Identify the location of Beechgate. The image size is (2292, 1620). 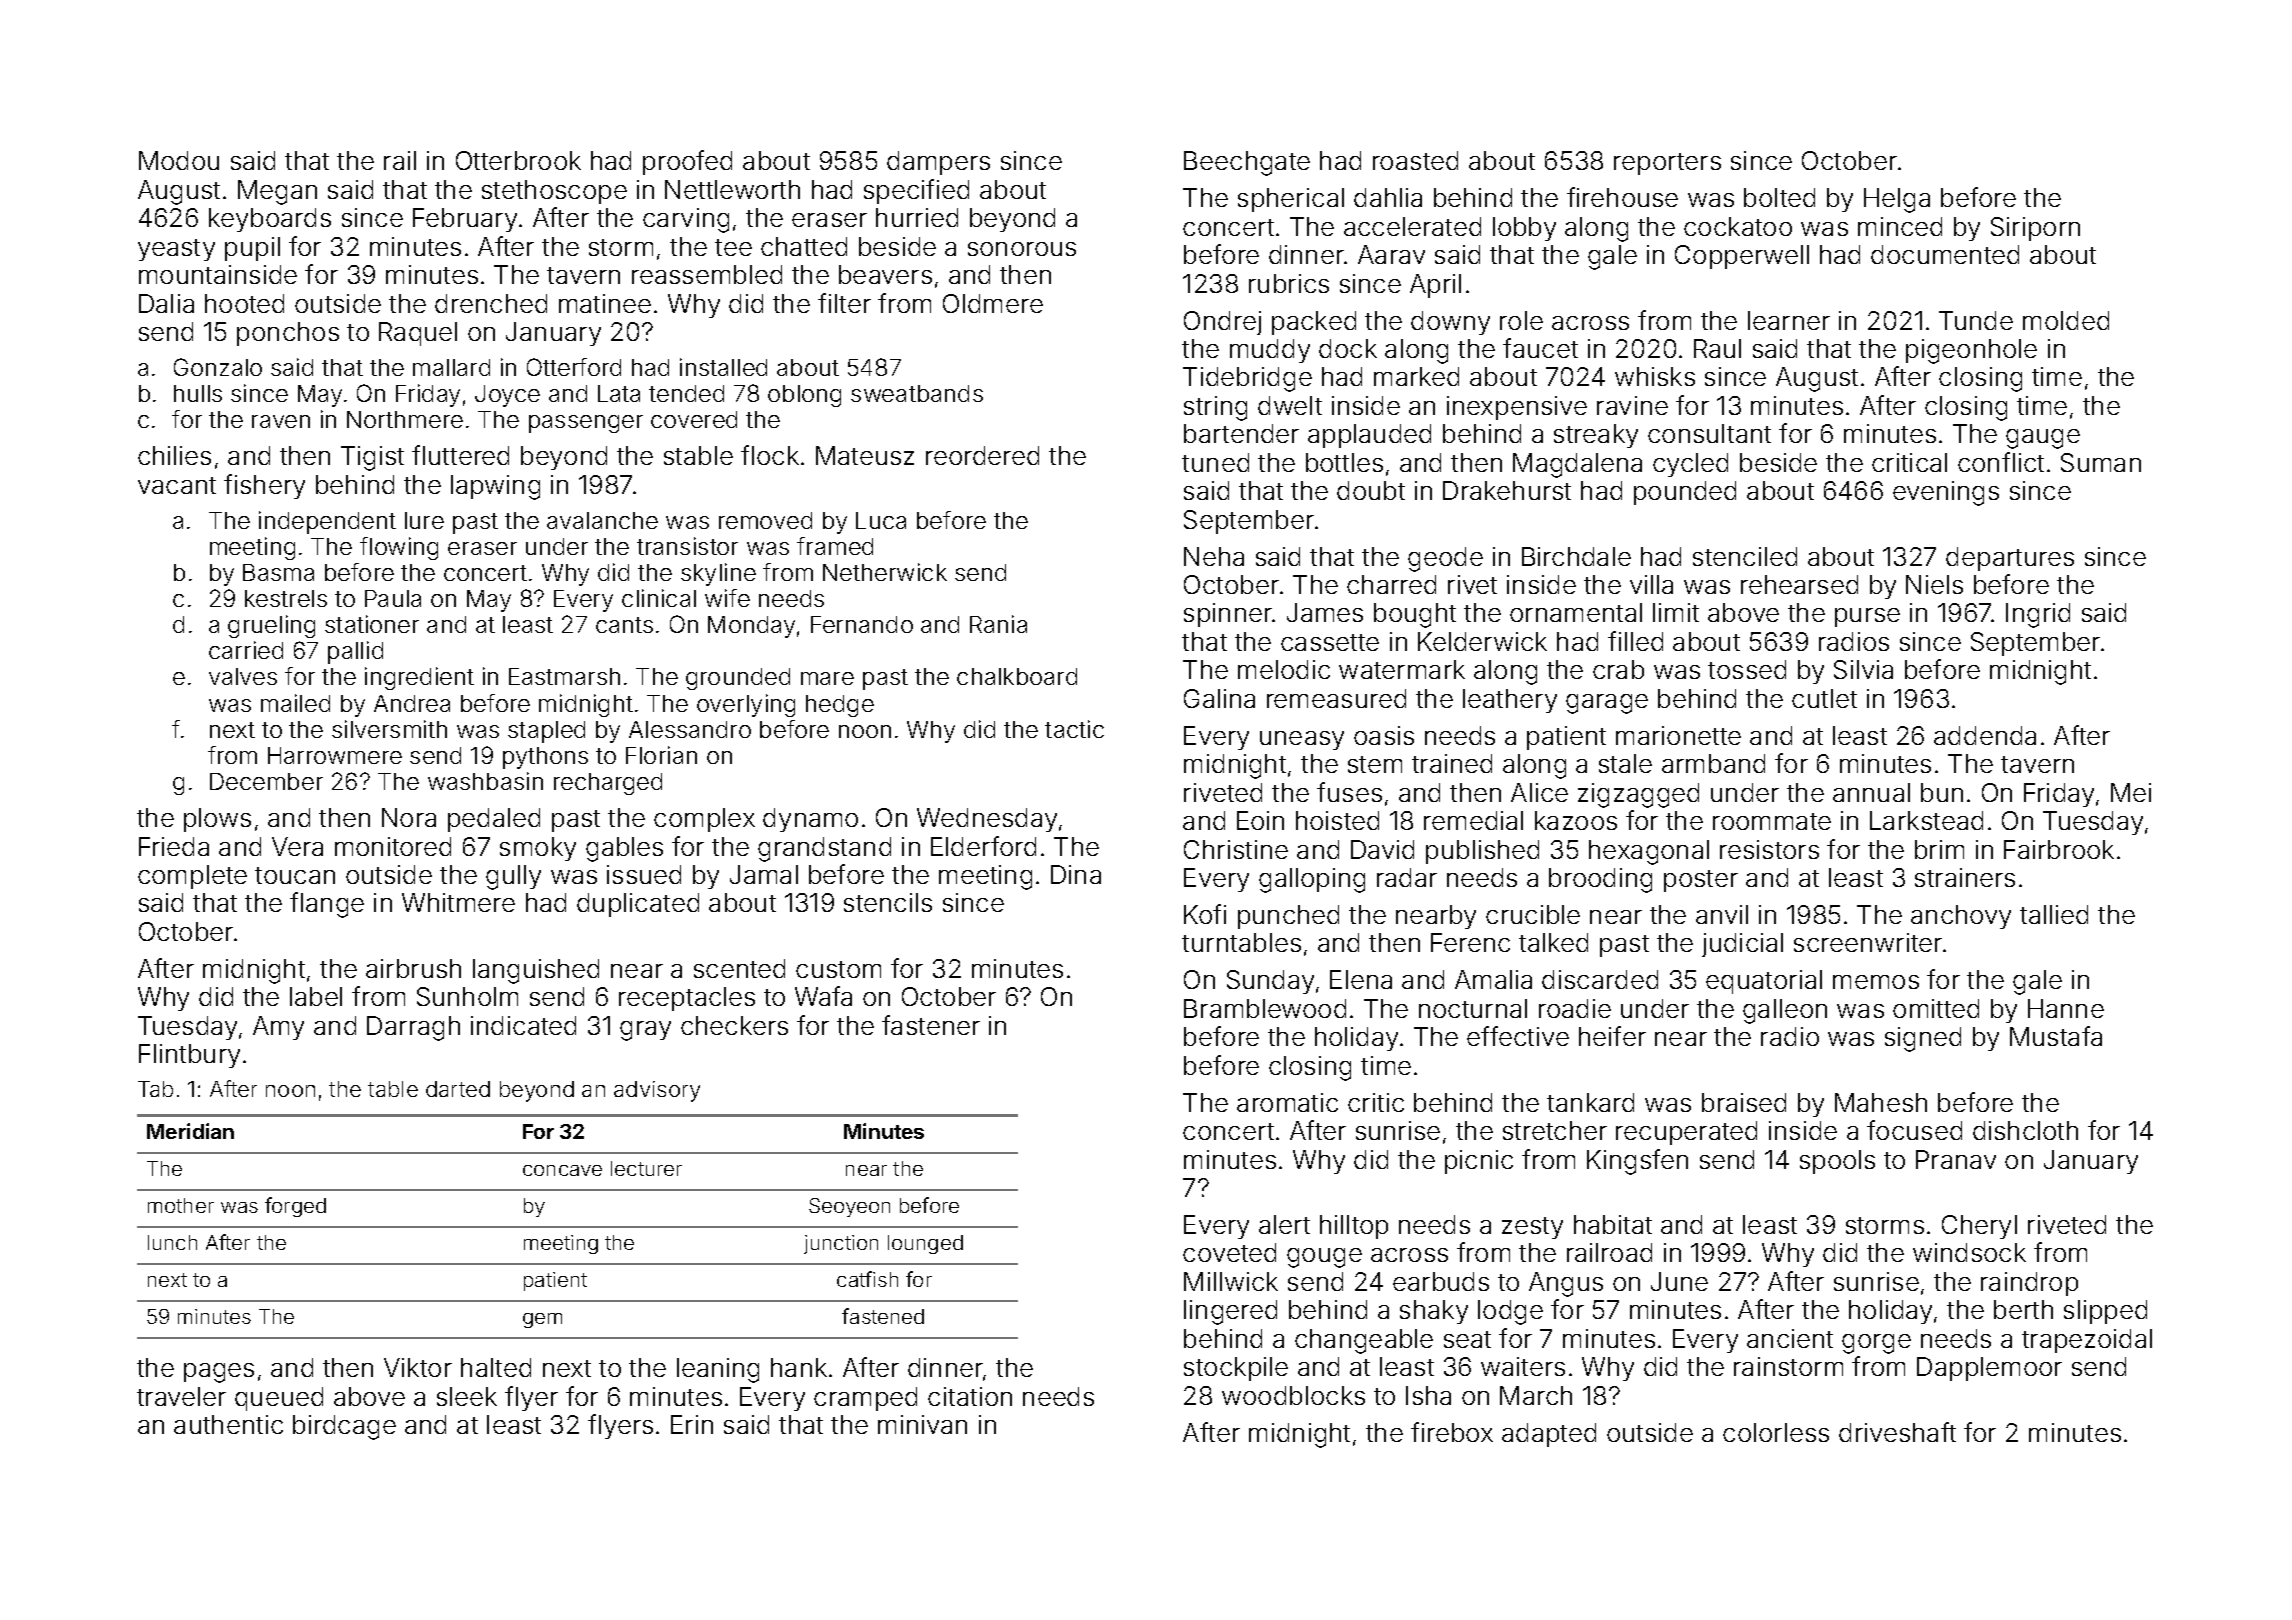
(1247, 163).
